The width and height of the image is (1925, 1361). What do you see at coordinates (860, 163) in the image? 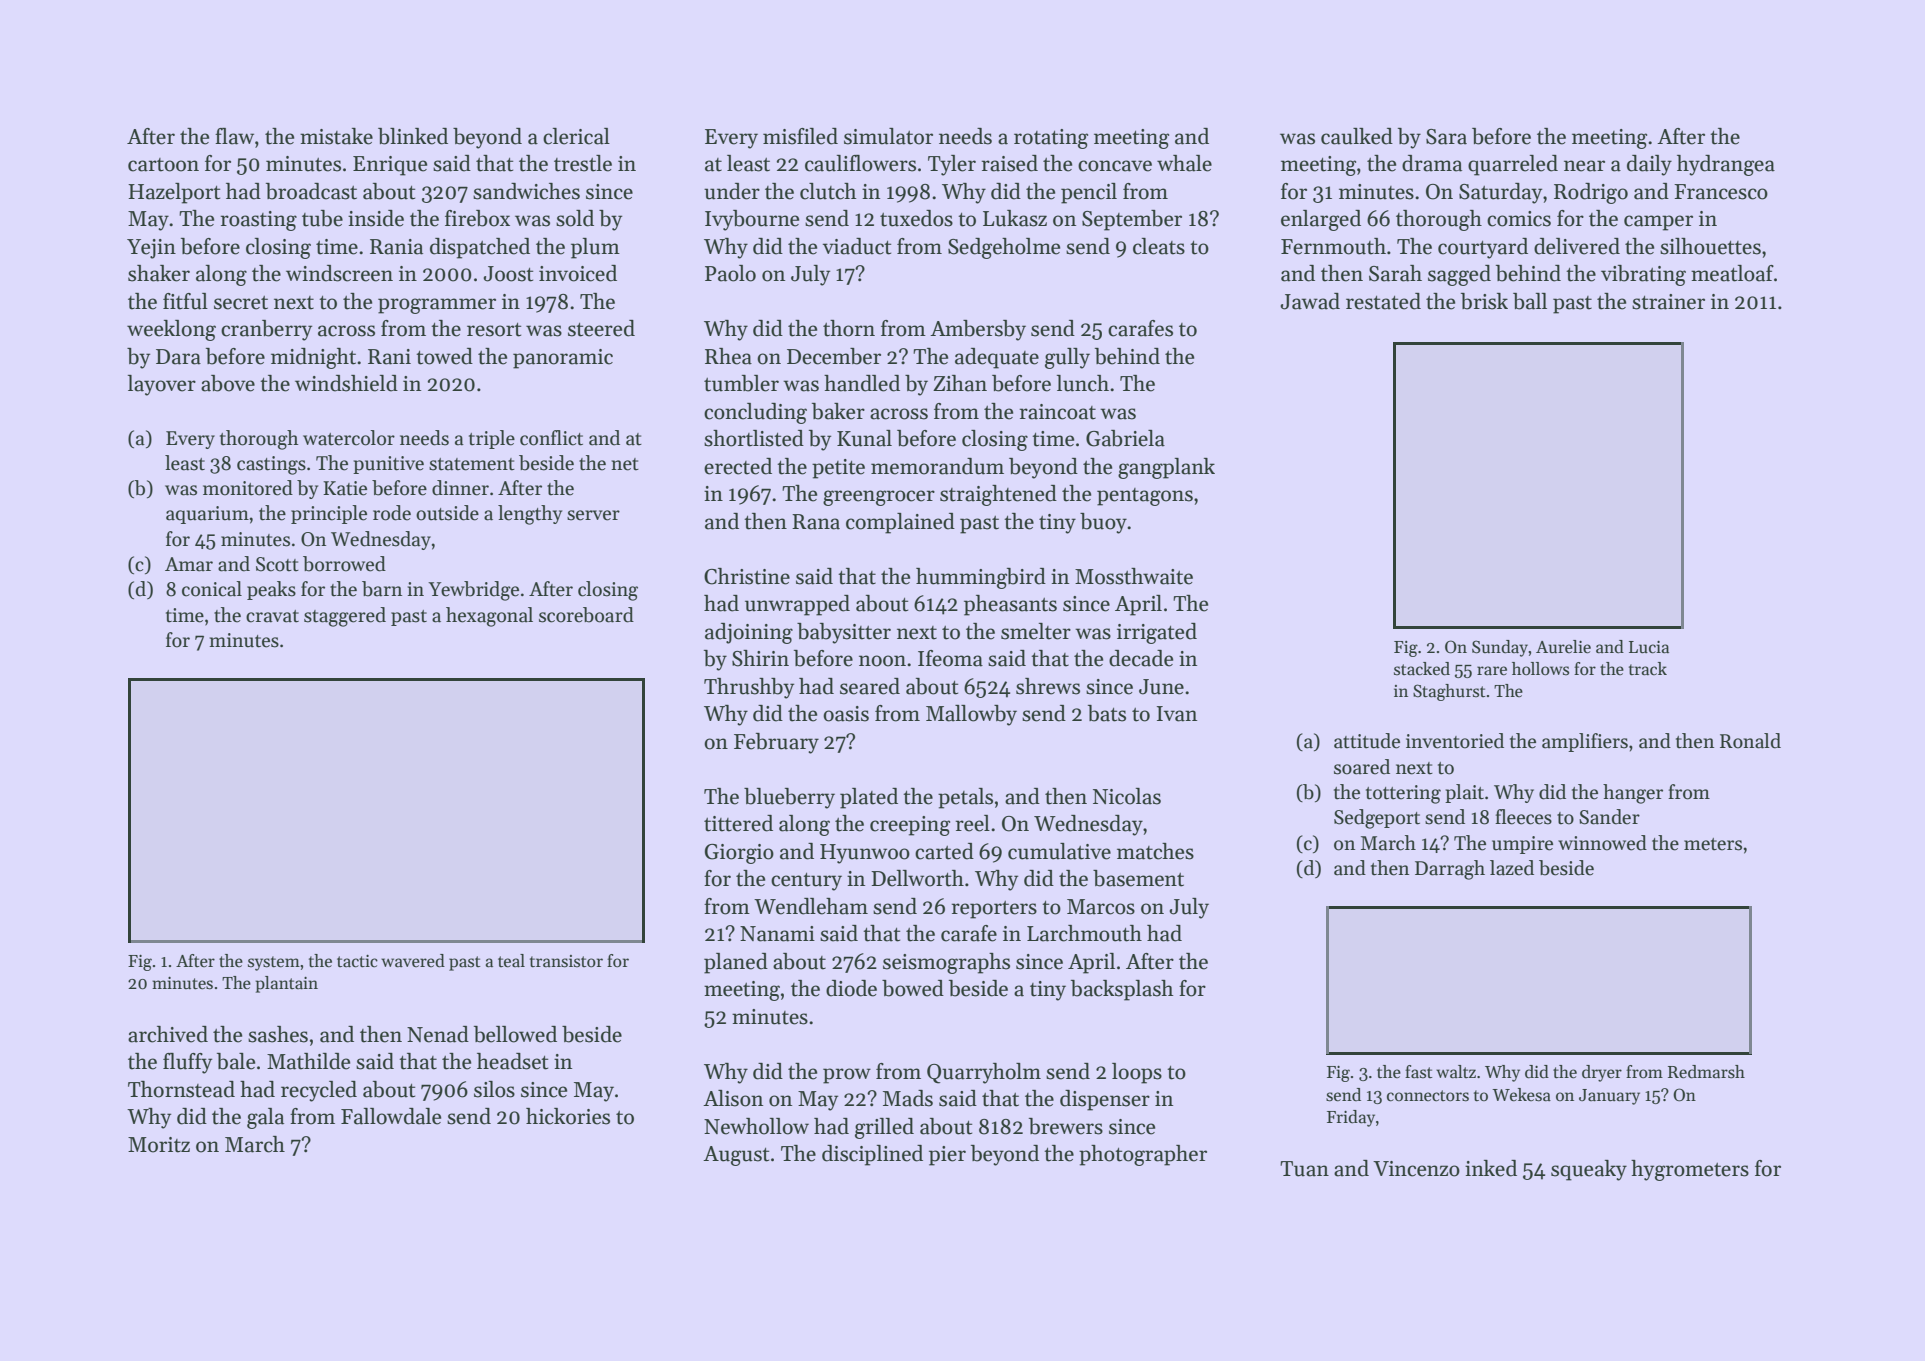
I see `cauliflowers` at bounding box center [860, 163].
